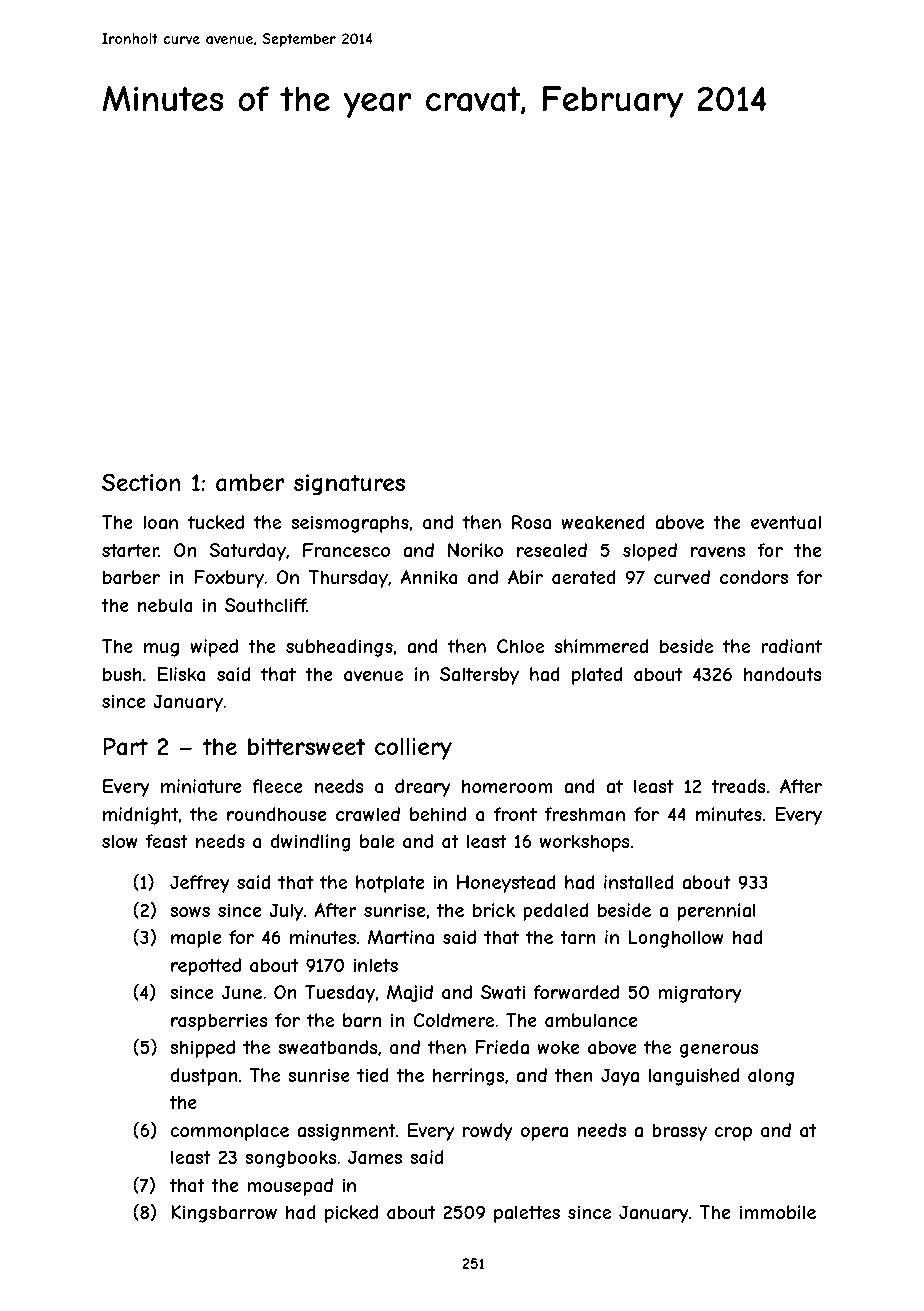  I want to click on resealed, so click(552, 550).
